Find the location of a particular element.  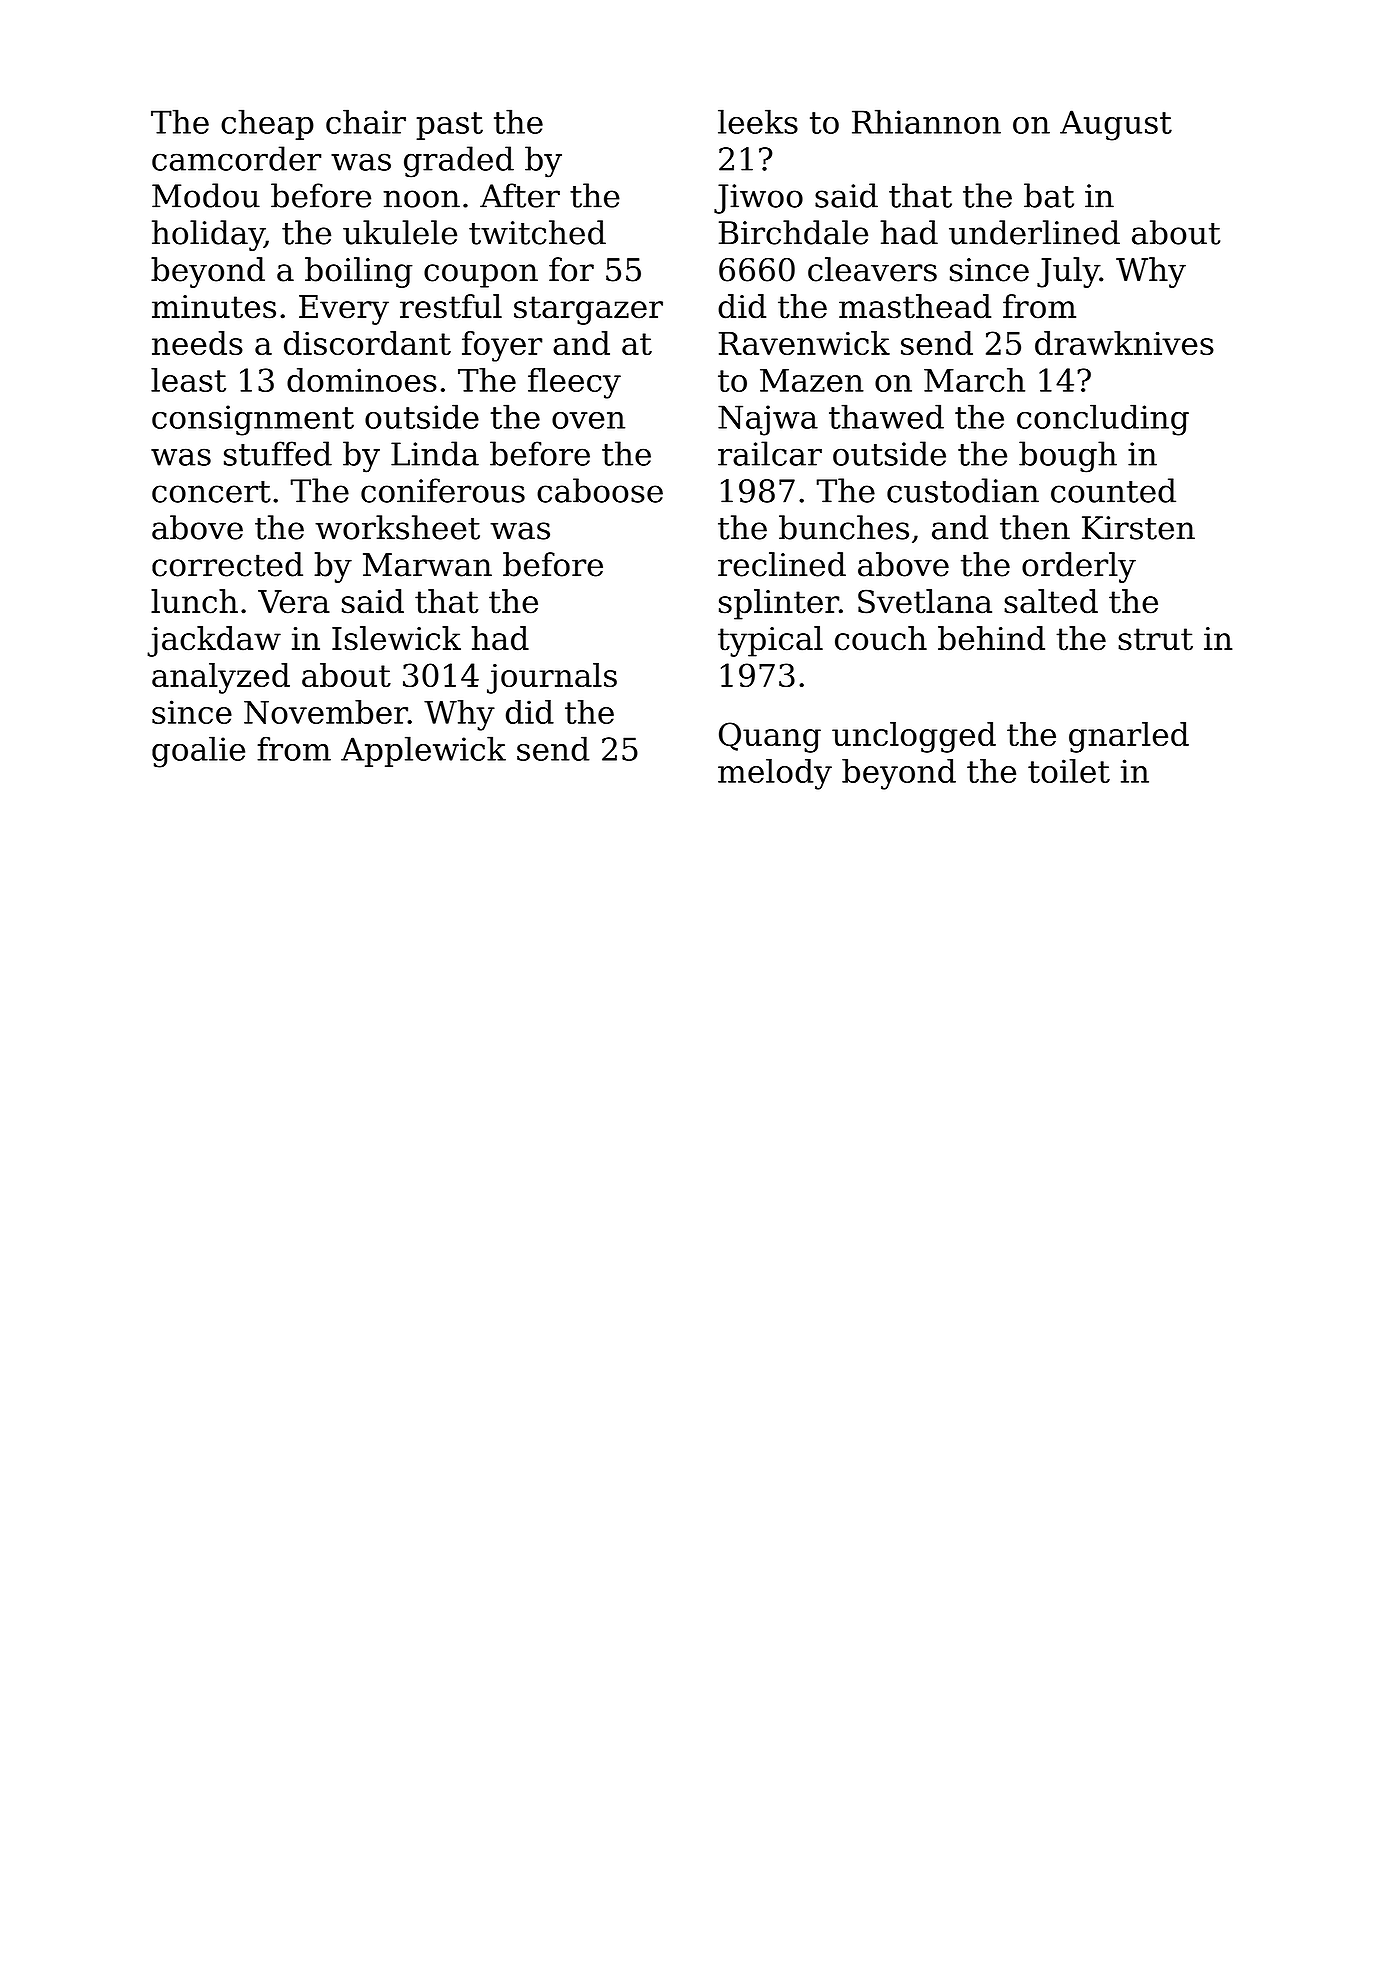

leeks is located at coordinates (758, 121).
